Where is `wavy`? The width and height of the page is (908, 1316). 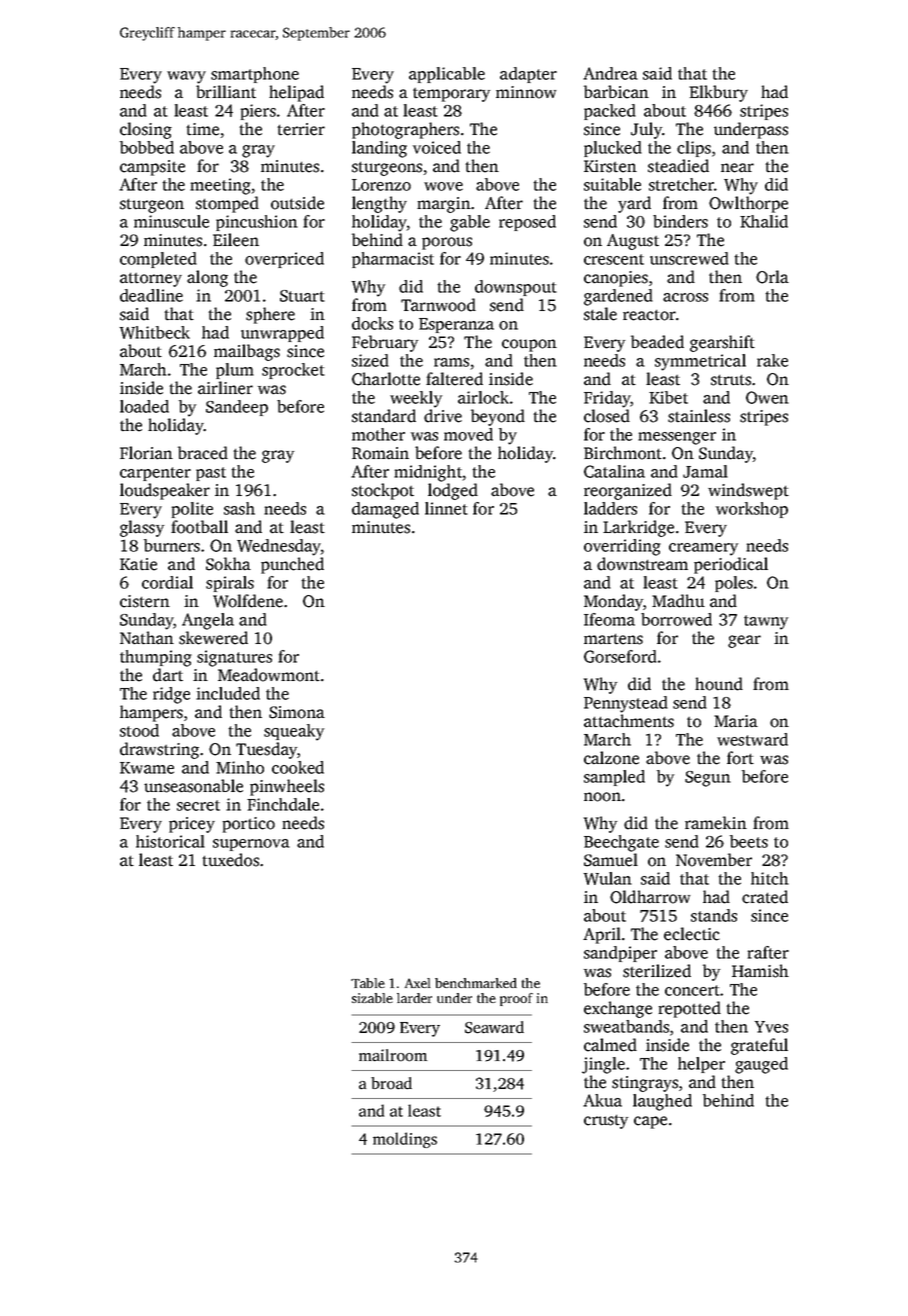 wavy is located at coordinates (186, 77).
